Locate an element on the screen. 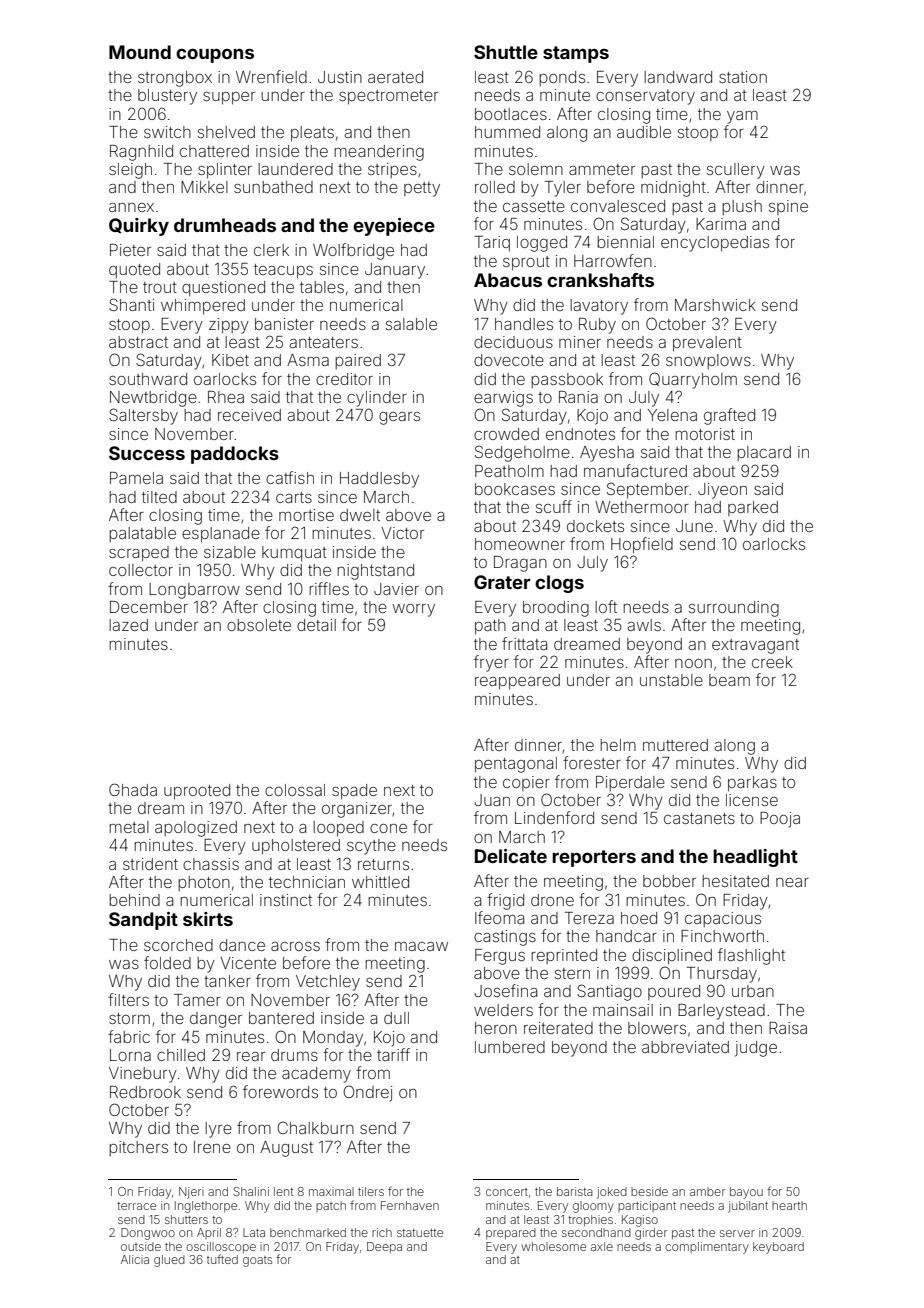  Pooja is located at coordinates (780, 820).
